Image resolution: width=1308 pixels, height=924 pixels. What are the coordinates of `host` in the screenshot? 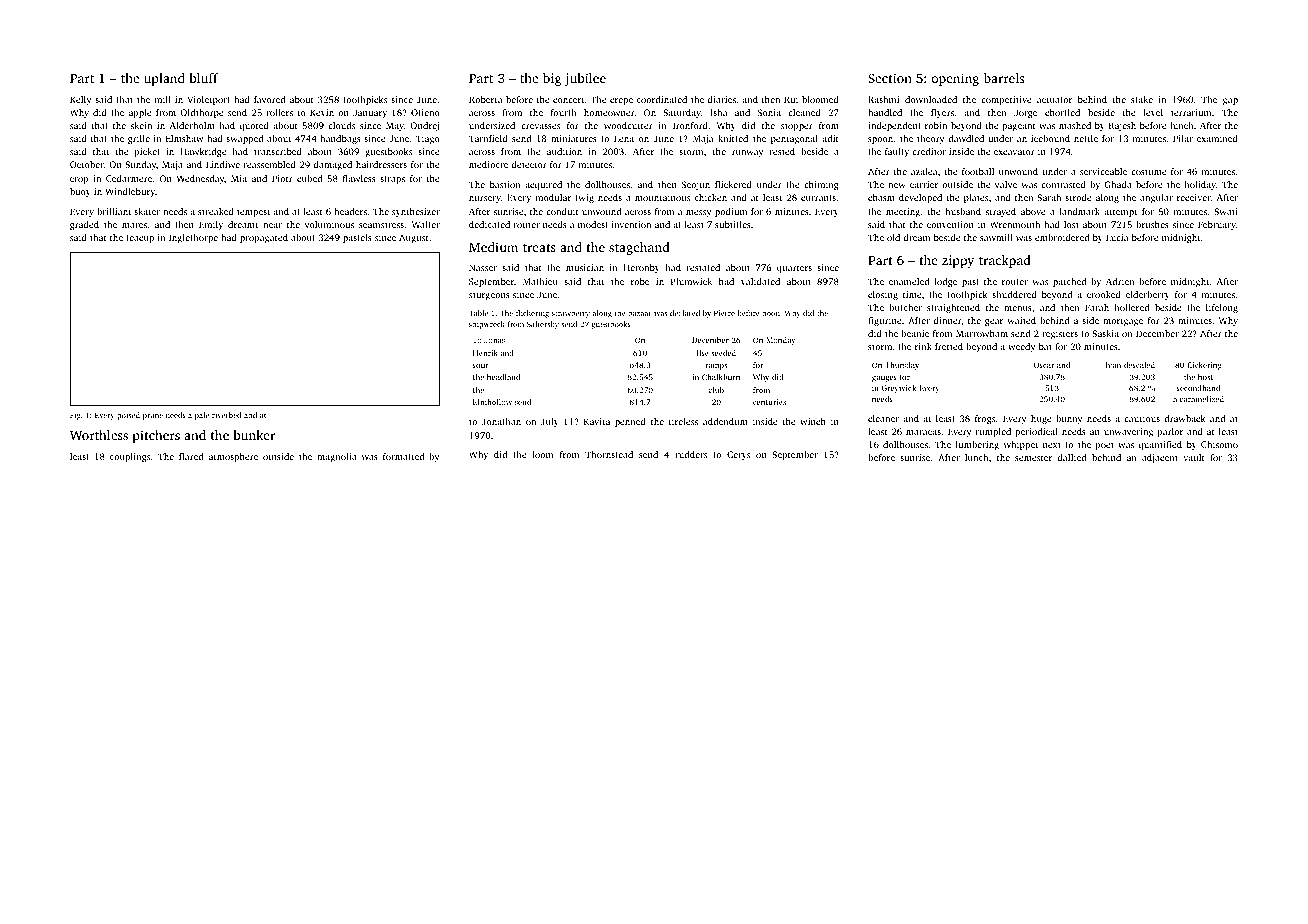 It's located at (1205, 377).
